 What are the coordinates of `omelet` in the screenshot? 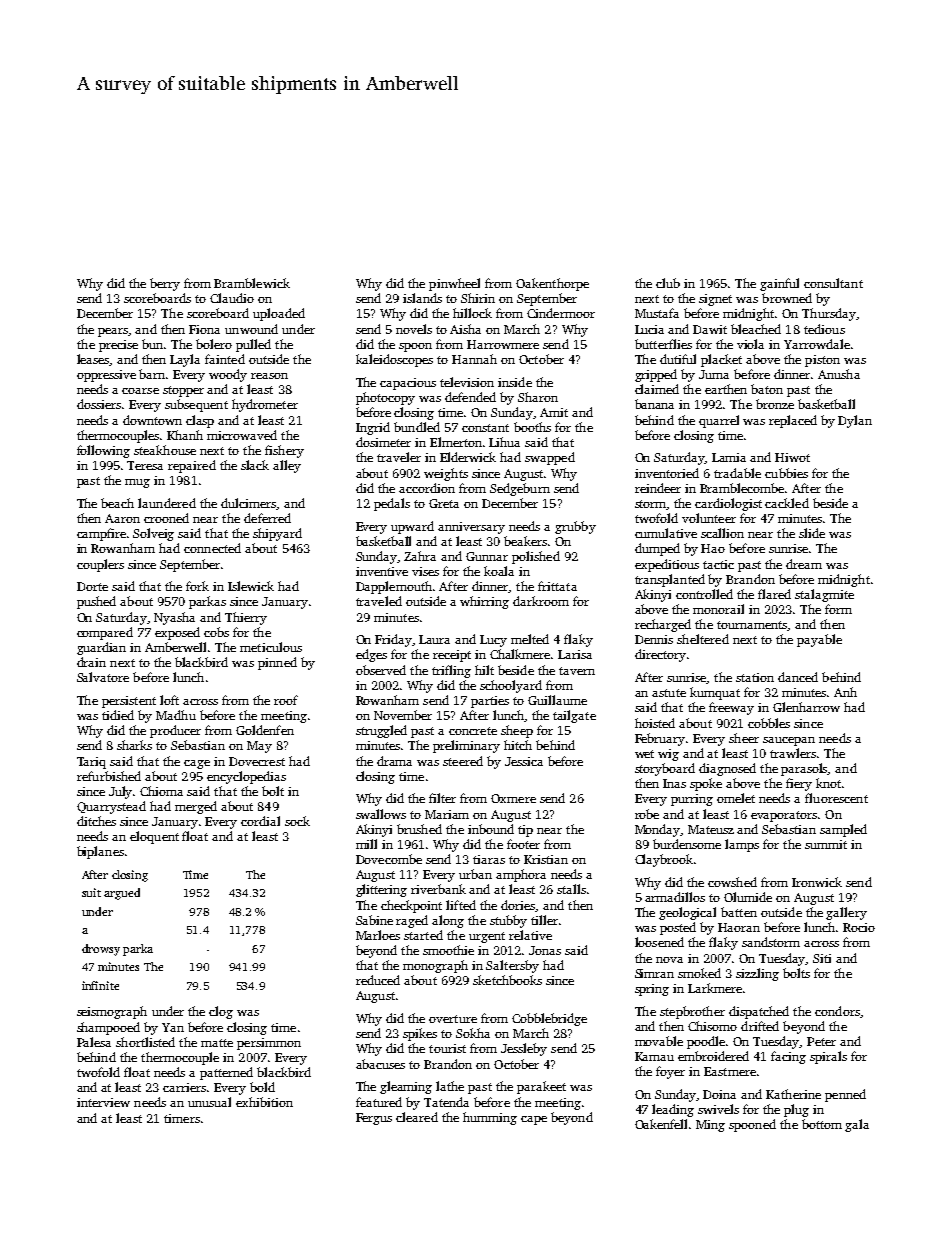 It's located at (736, 798).
